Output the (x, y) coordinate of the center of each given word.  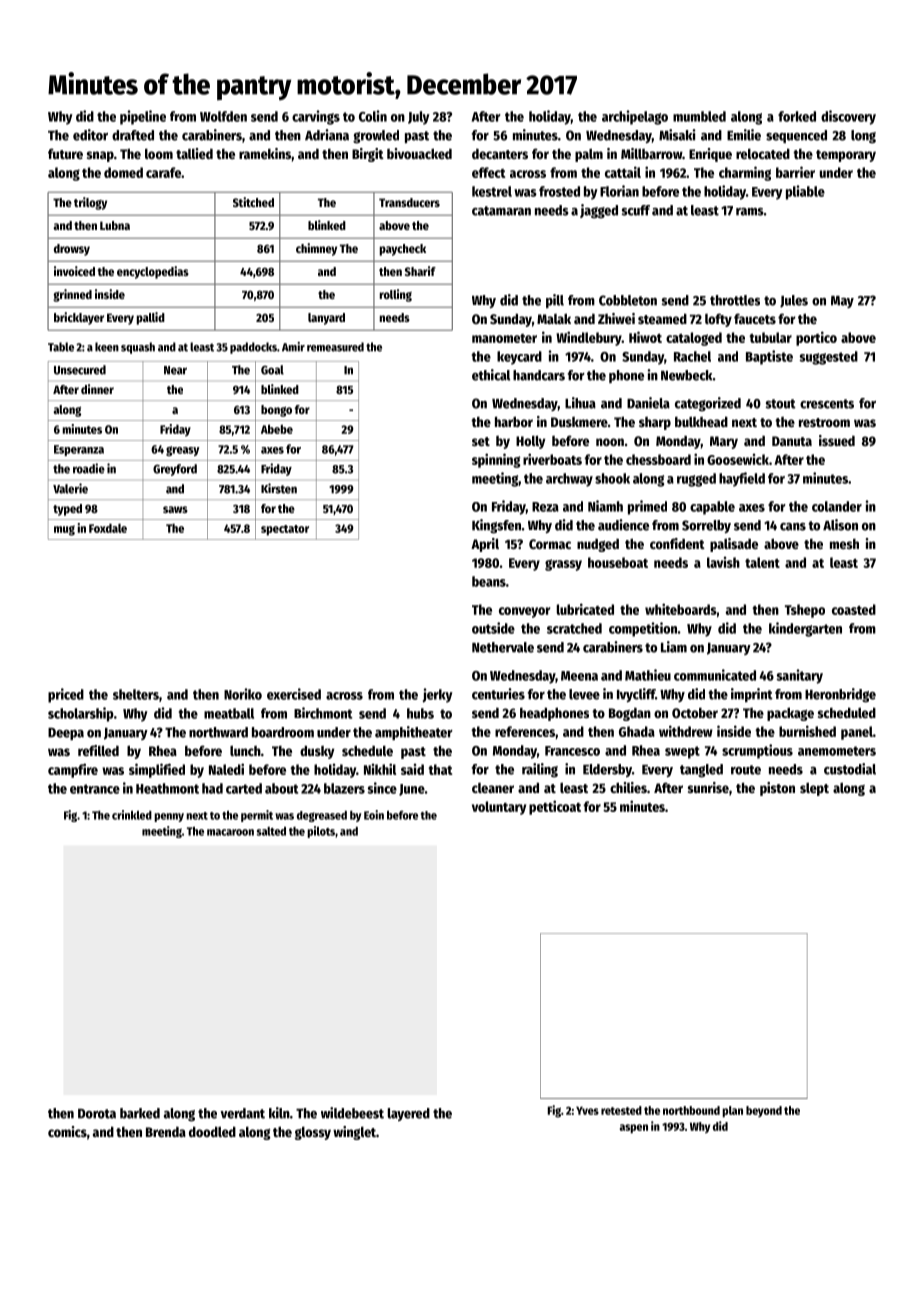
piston (777, 789)
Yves (587, 1110)
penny (169, 817)
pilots (321, 832)
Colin (373, 116)
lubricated (585, 609)
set (481, 441)
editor (90, 135)
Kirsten (279, 488)
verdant (242, 1113)
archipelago (635, 117)
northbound (691, 1110)
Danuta (792, 441)
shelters (136, 694)
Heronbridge (840, 695)
